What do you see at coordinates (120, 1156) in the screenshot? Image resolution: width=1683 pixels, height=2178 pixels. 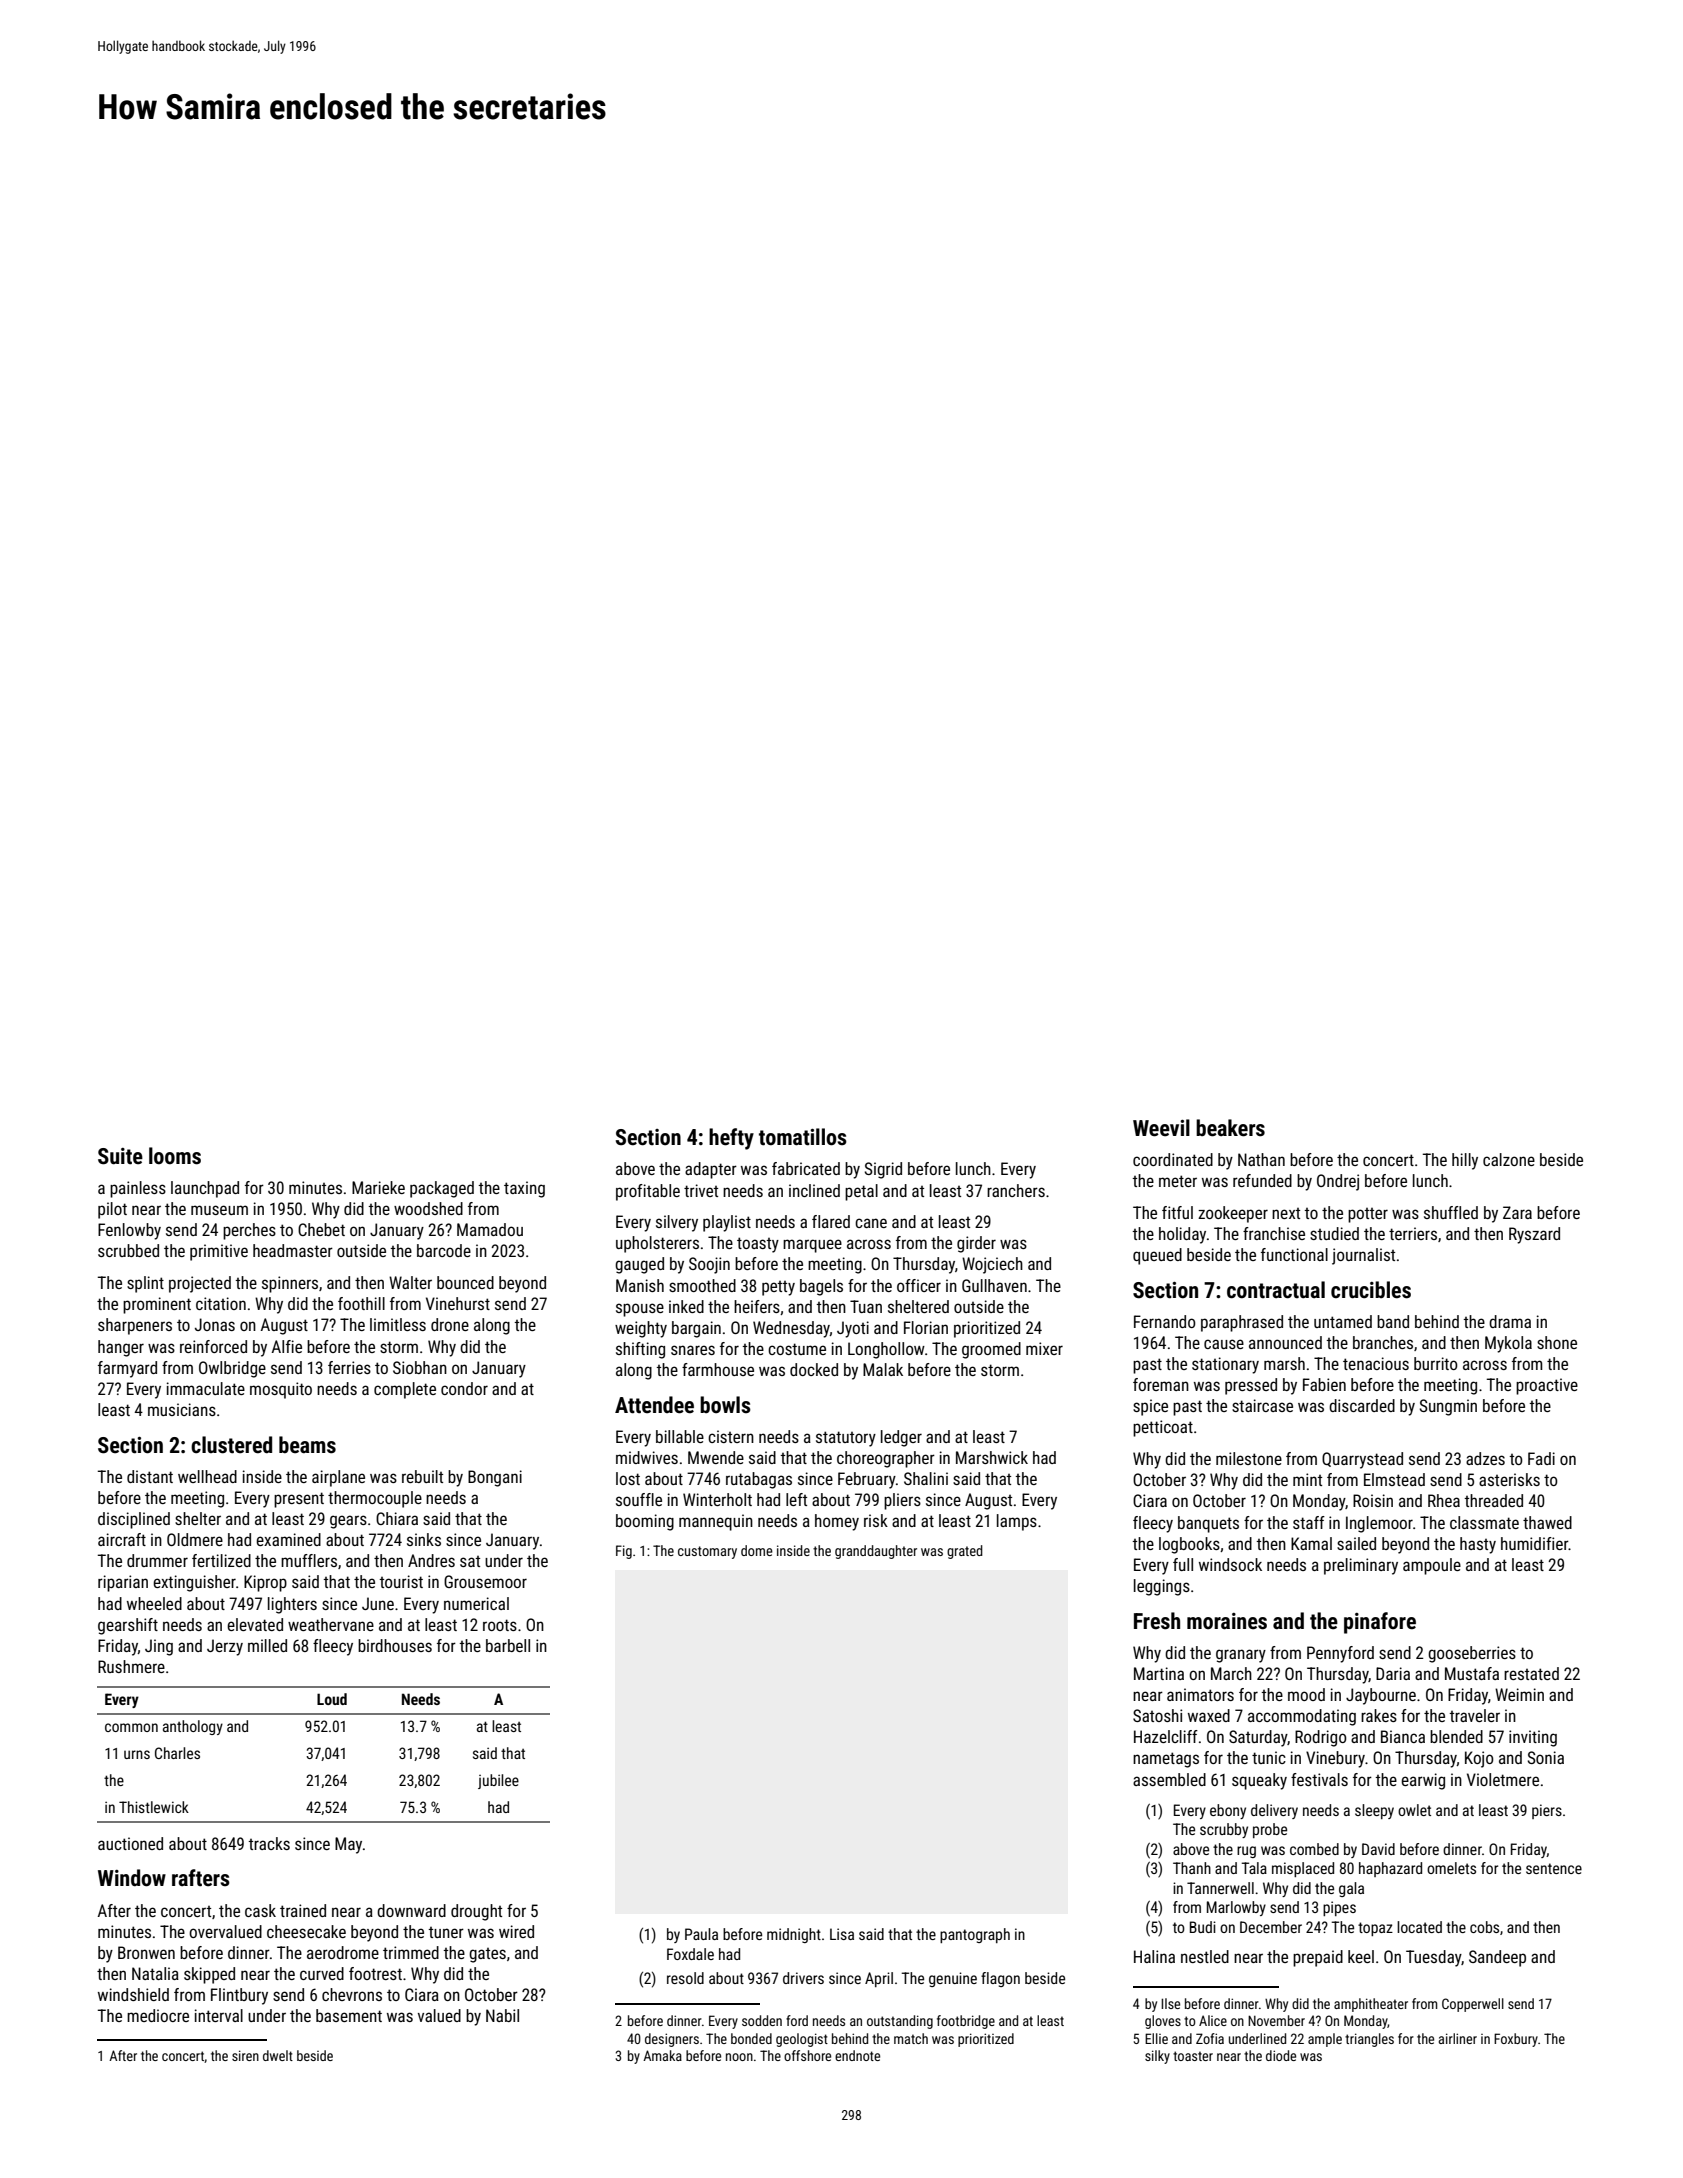 I see `Suite` at bounding box center [120, 1156].
